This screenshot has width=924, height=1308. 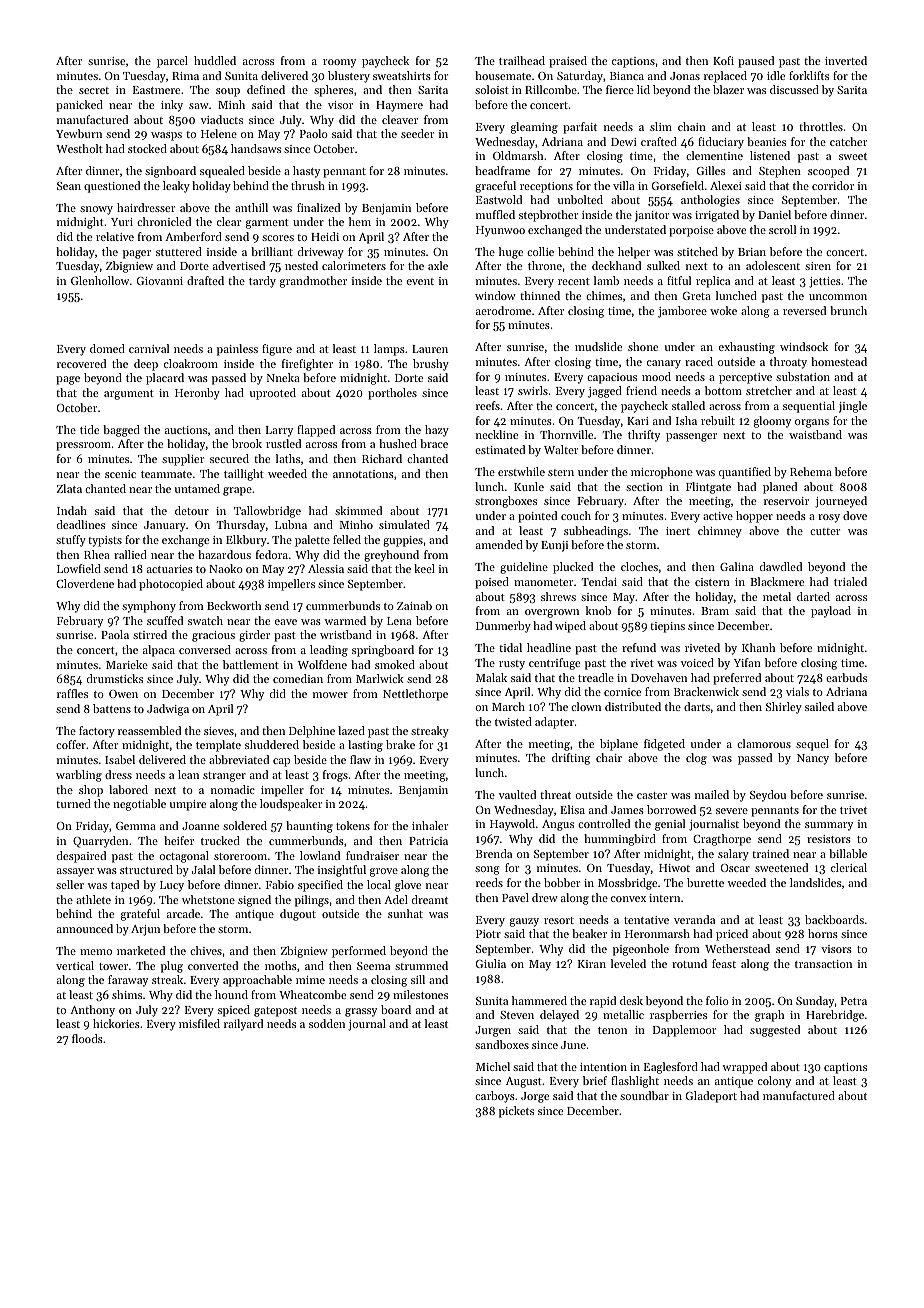 What do you see at coordinates (215, 60) in the screenshot?
I see `huddled` at bounding box center [215, 60].
